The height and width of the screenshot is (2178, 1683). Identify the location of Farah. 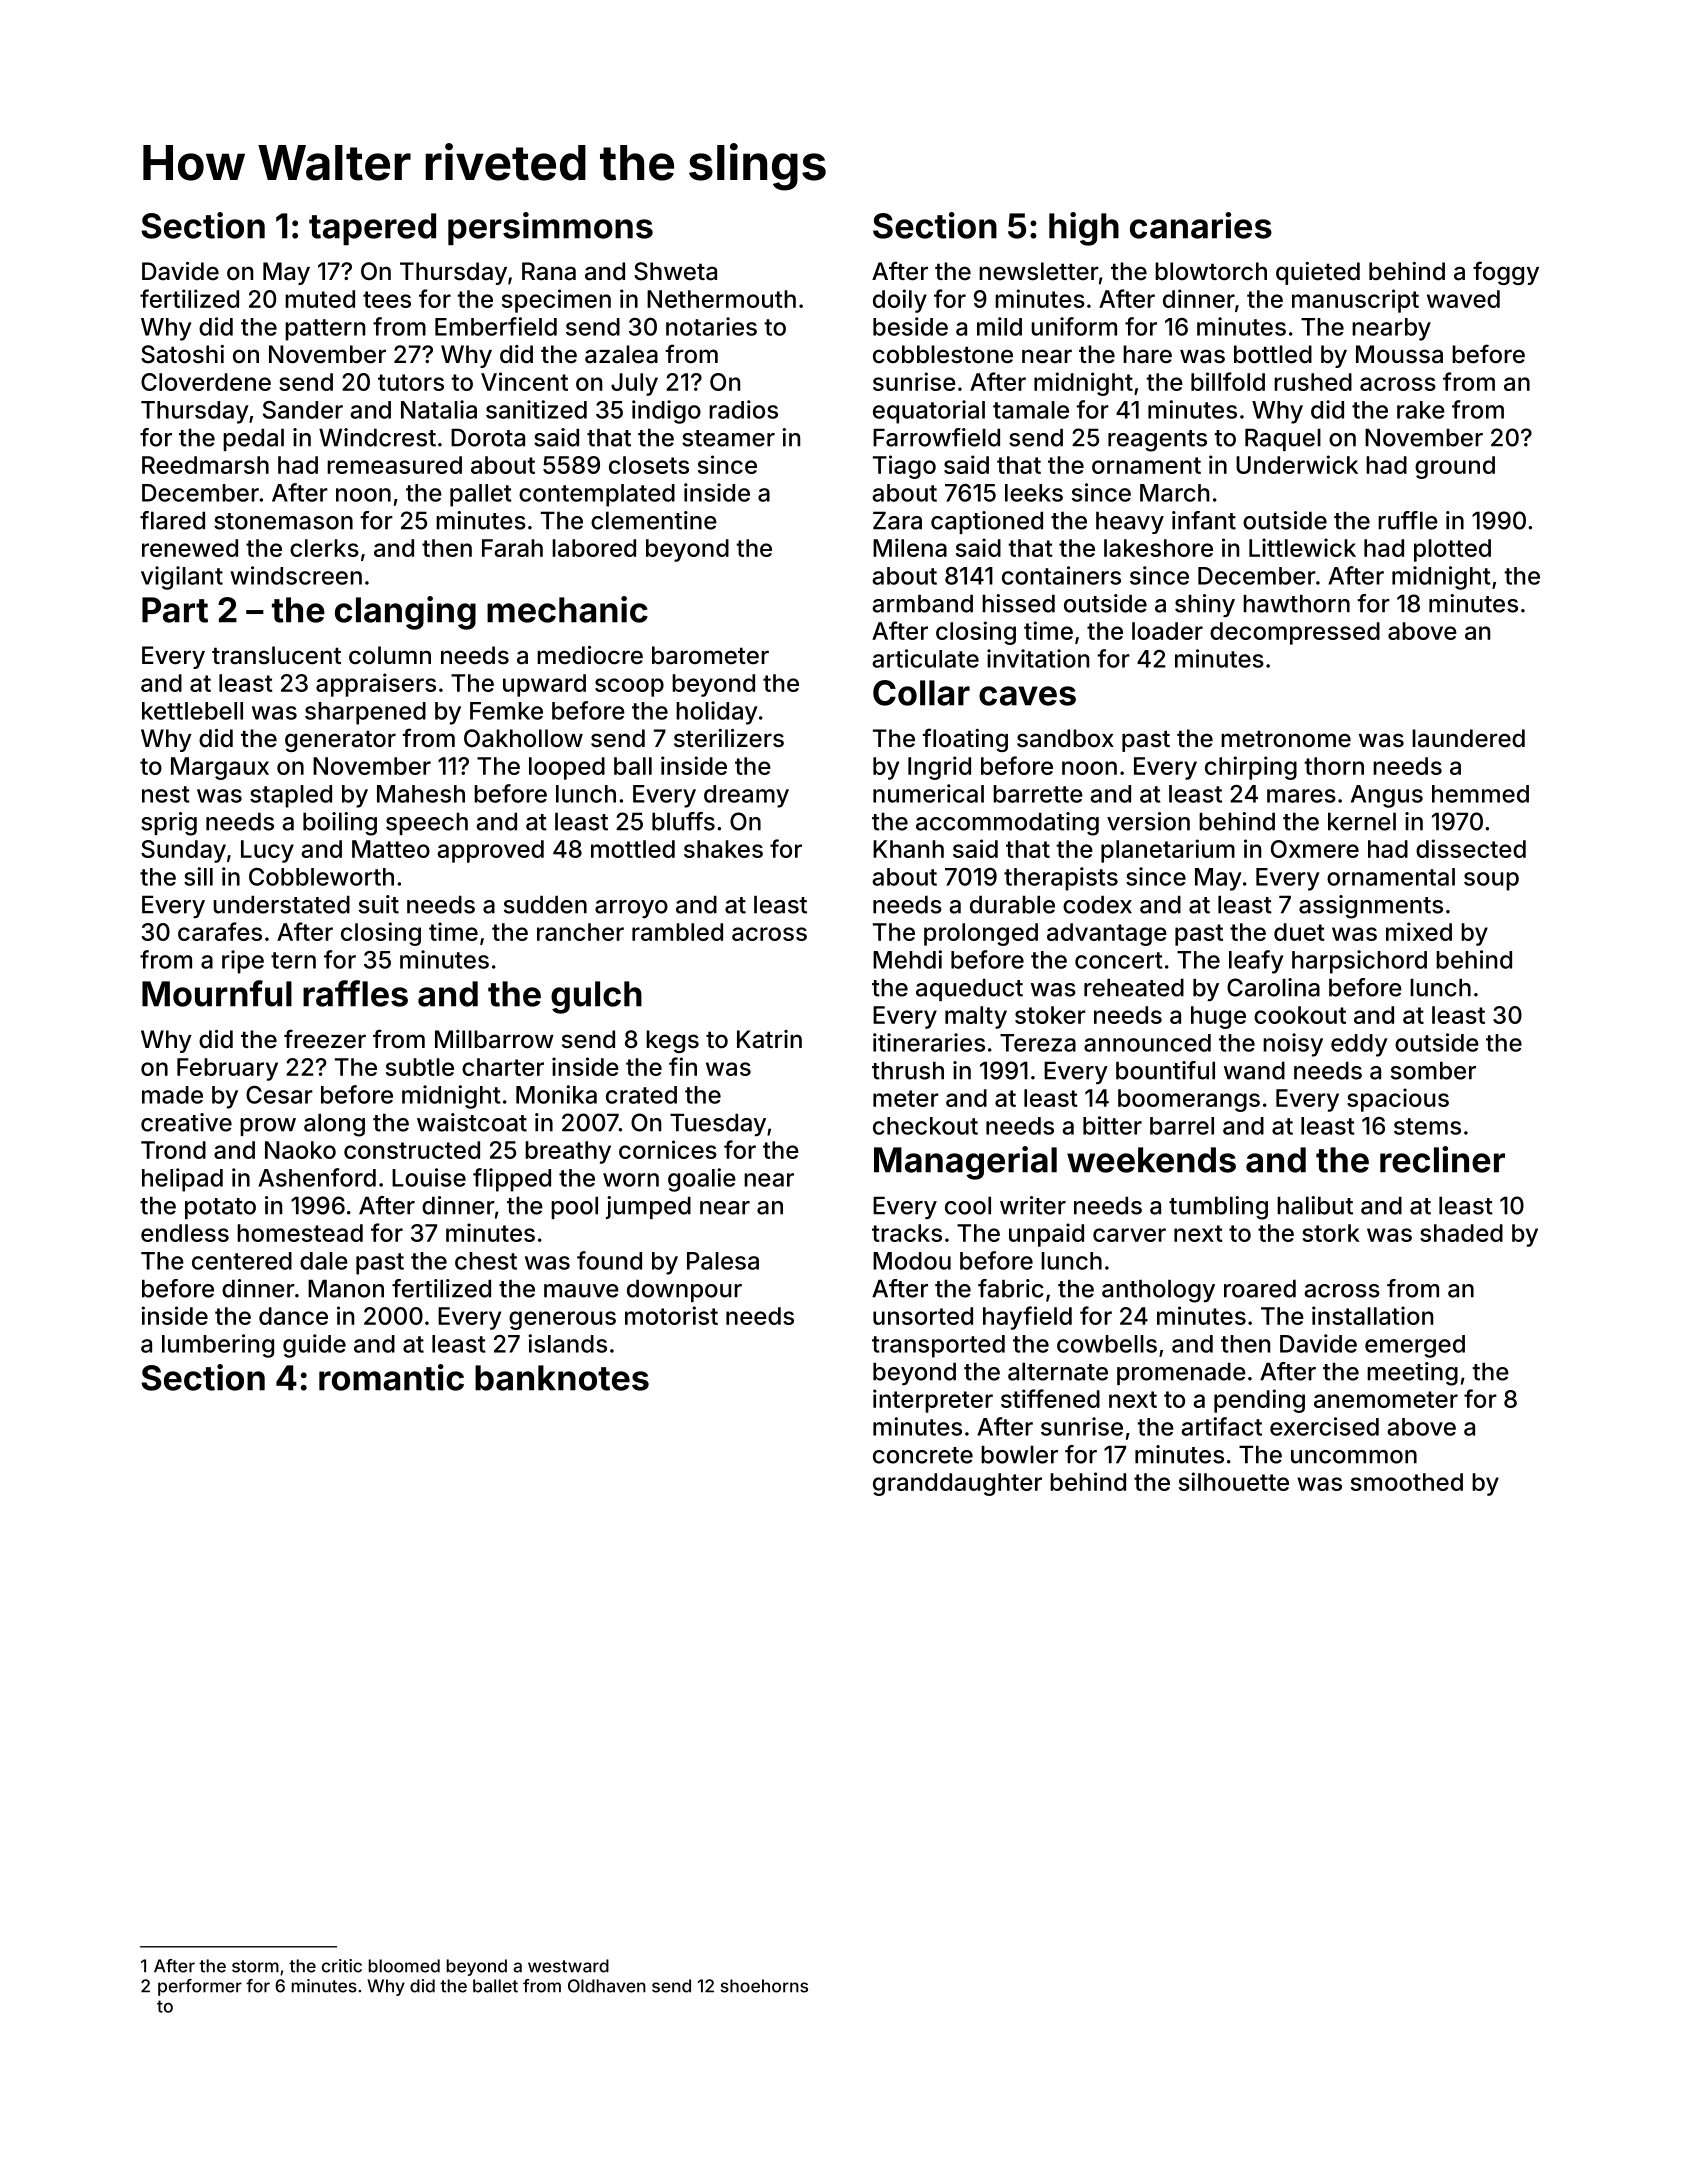
(512, 548).
